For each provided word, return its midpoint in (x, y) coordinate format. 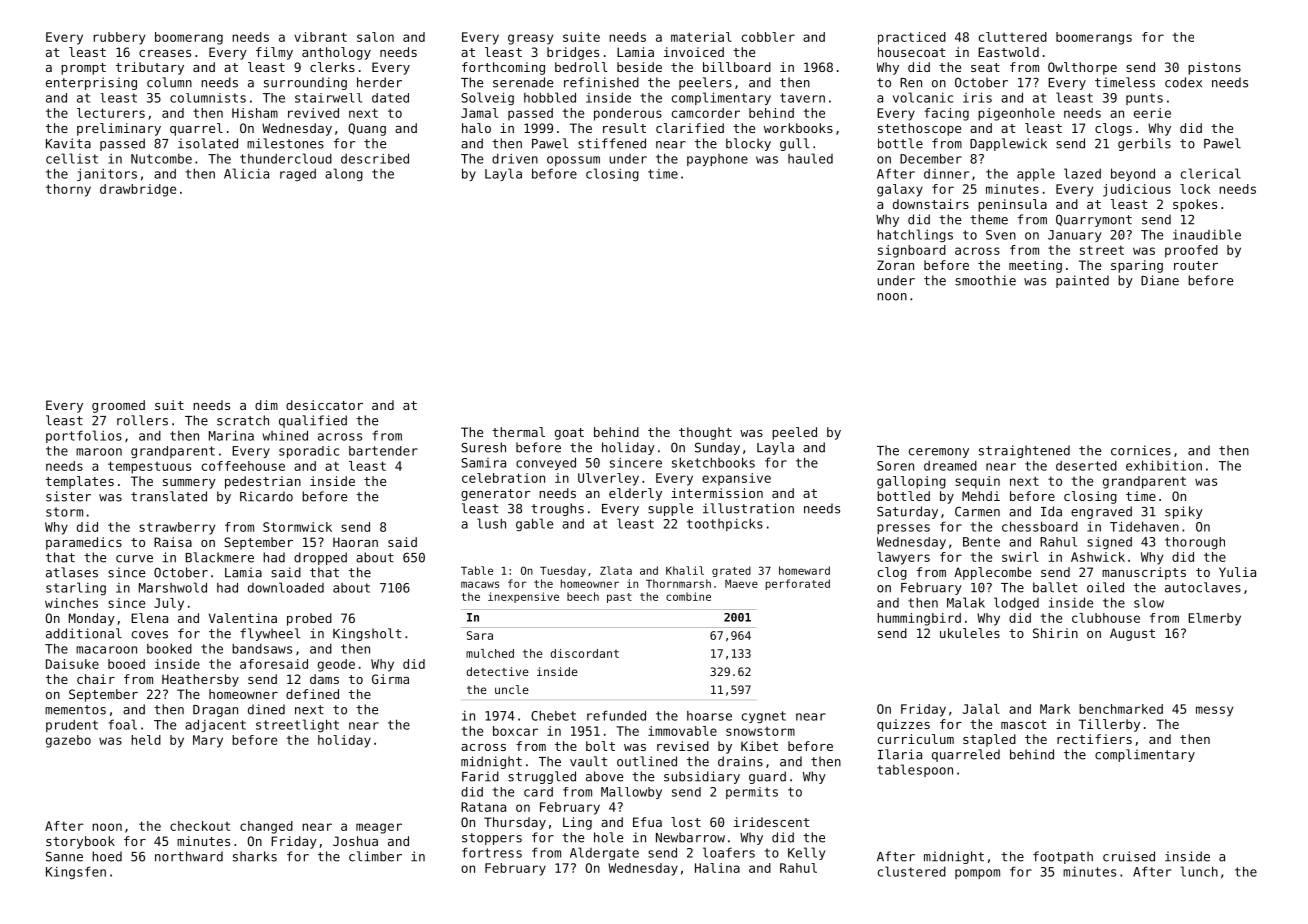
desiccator (324, 405)
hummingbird (919, 619)
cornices (1141, 450)
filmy (274, 53)
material (701, 37)
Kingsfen (76, 872)
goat (569, 434)
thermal (518, 432)
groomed (118, 406)
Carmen (977, 511)
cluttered (1013, 37)
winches (71, 603)
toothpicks (725, 524)
